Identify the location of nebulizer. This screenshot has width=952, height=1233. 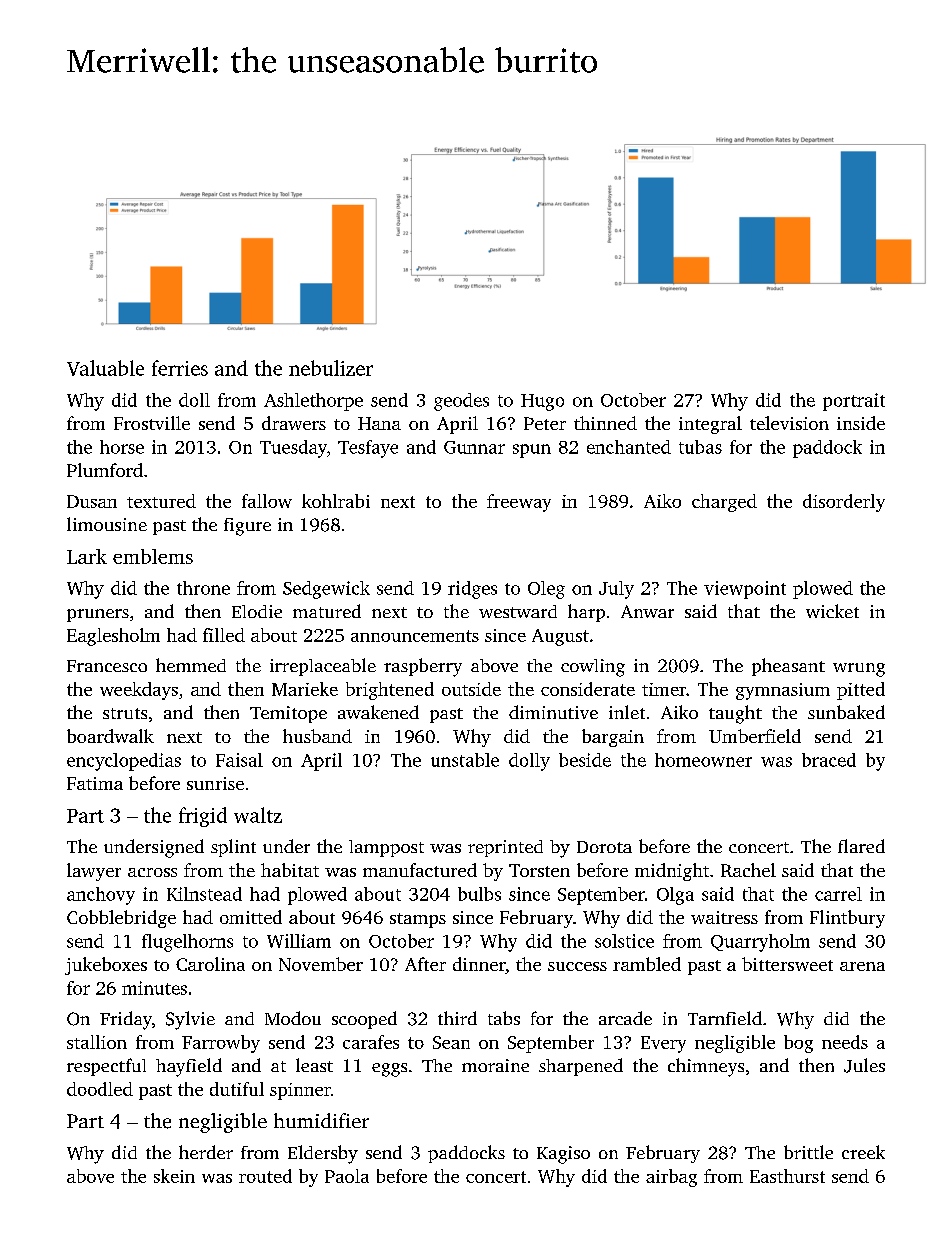
(331, 368).
